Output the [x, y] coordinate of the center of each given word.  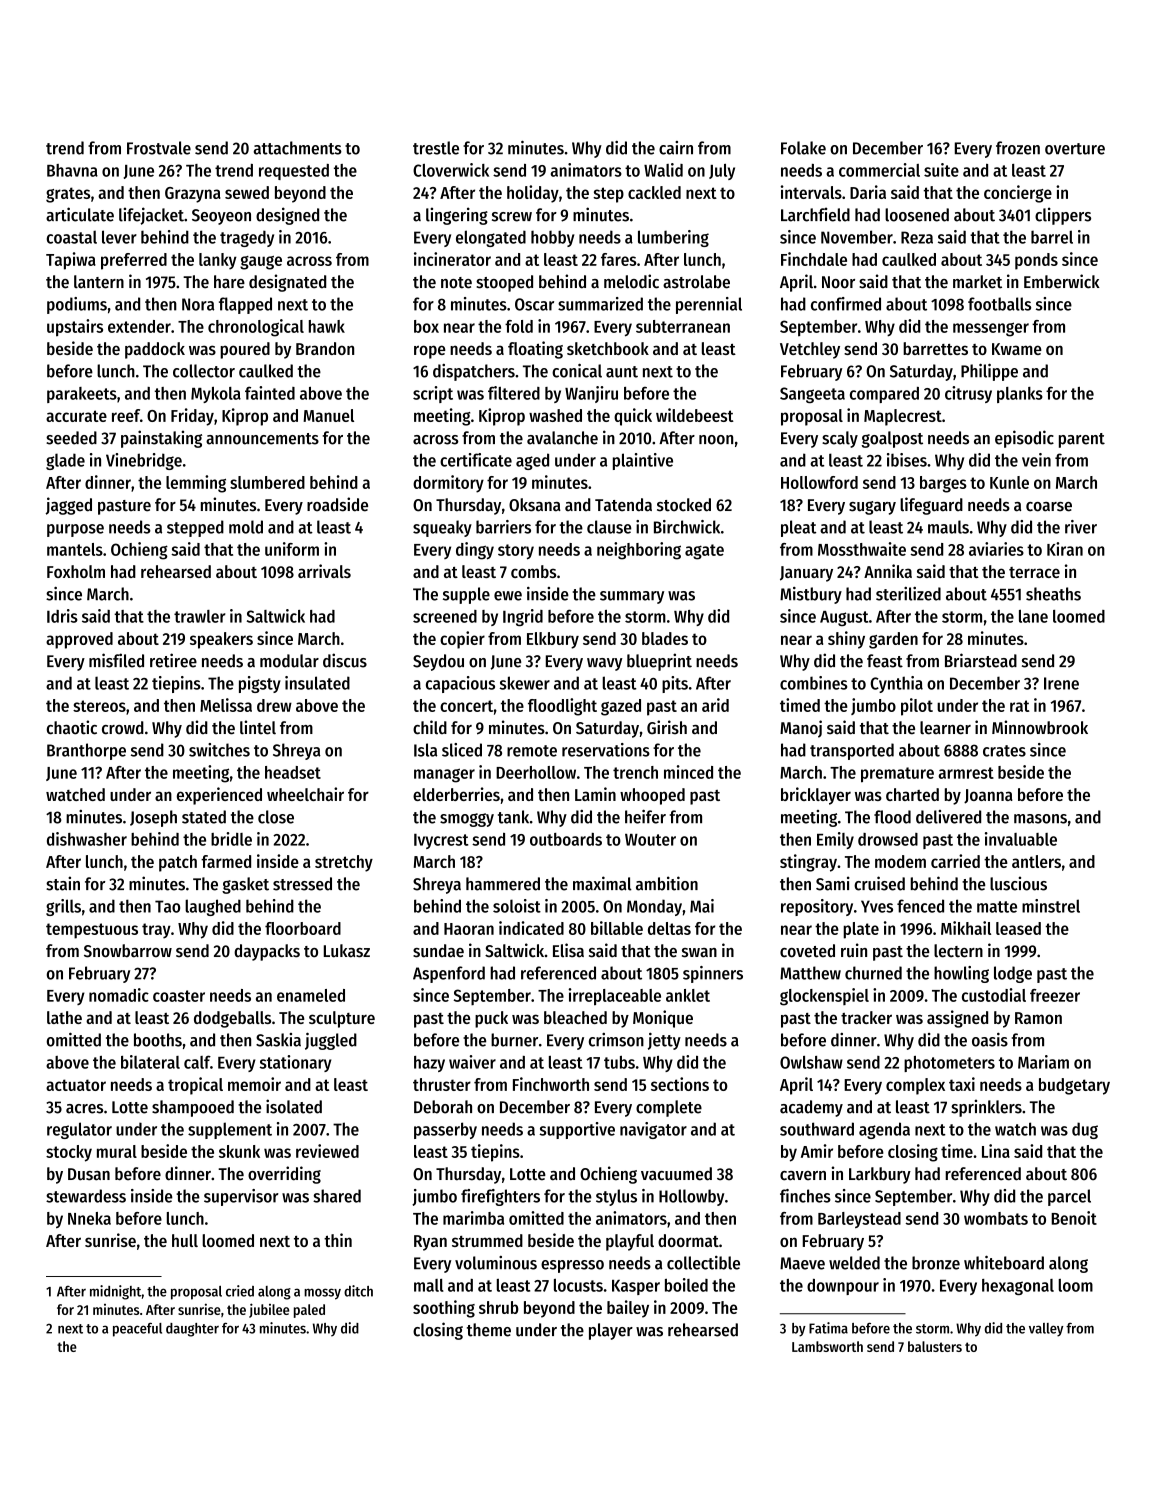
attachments [297, 148]
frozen [1018, 148]
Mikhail [966, 928]
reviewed [327, 1151]
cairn [676, 148]
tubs [619, 1062]
